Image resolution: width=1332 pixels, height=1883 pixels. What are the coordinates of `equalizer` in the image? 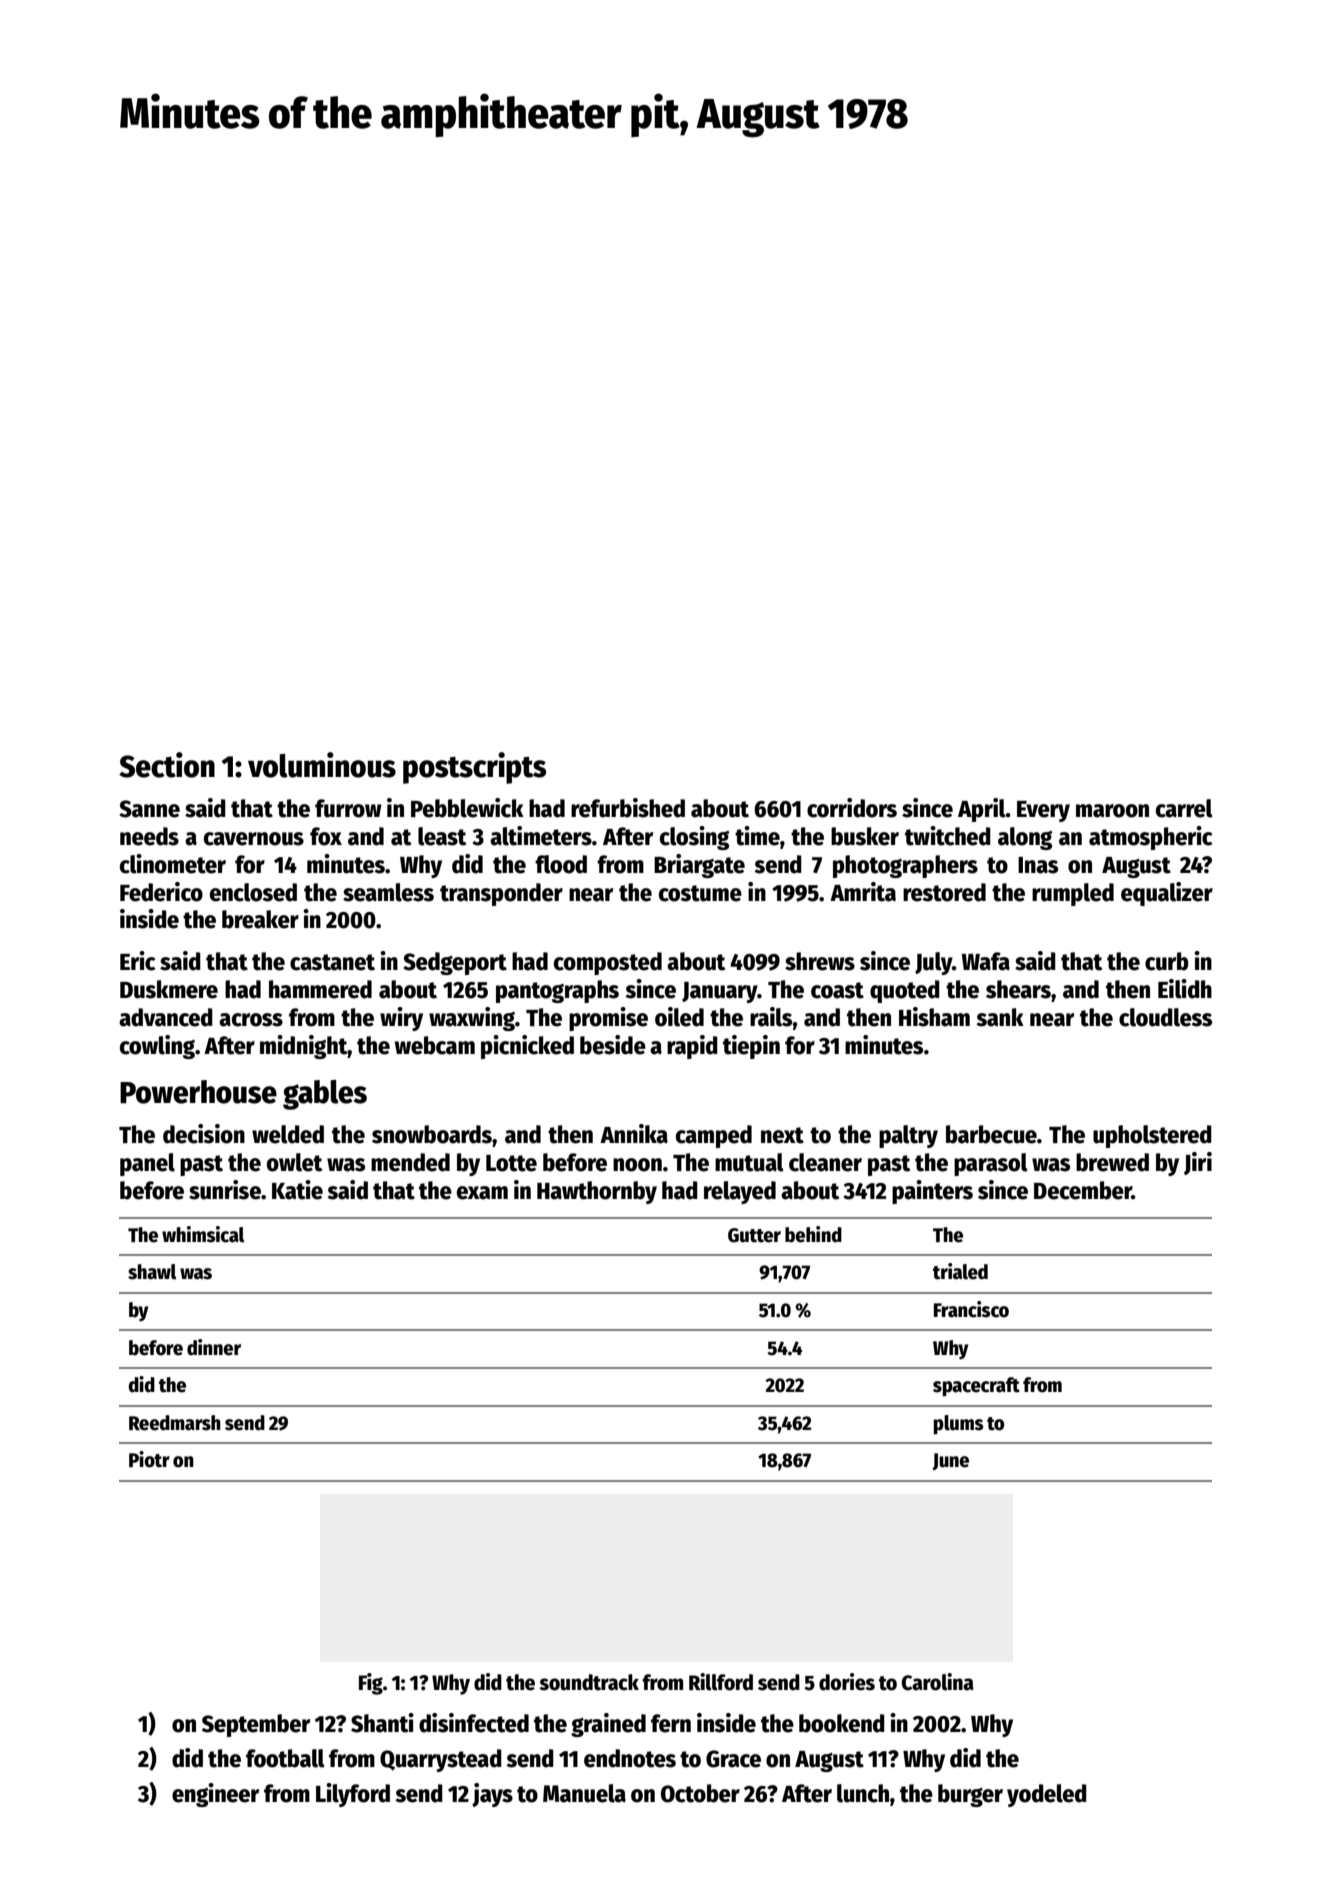 It's located at (1167, 894).
